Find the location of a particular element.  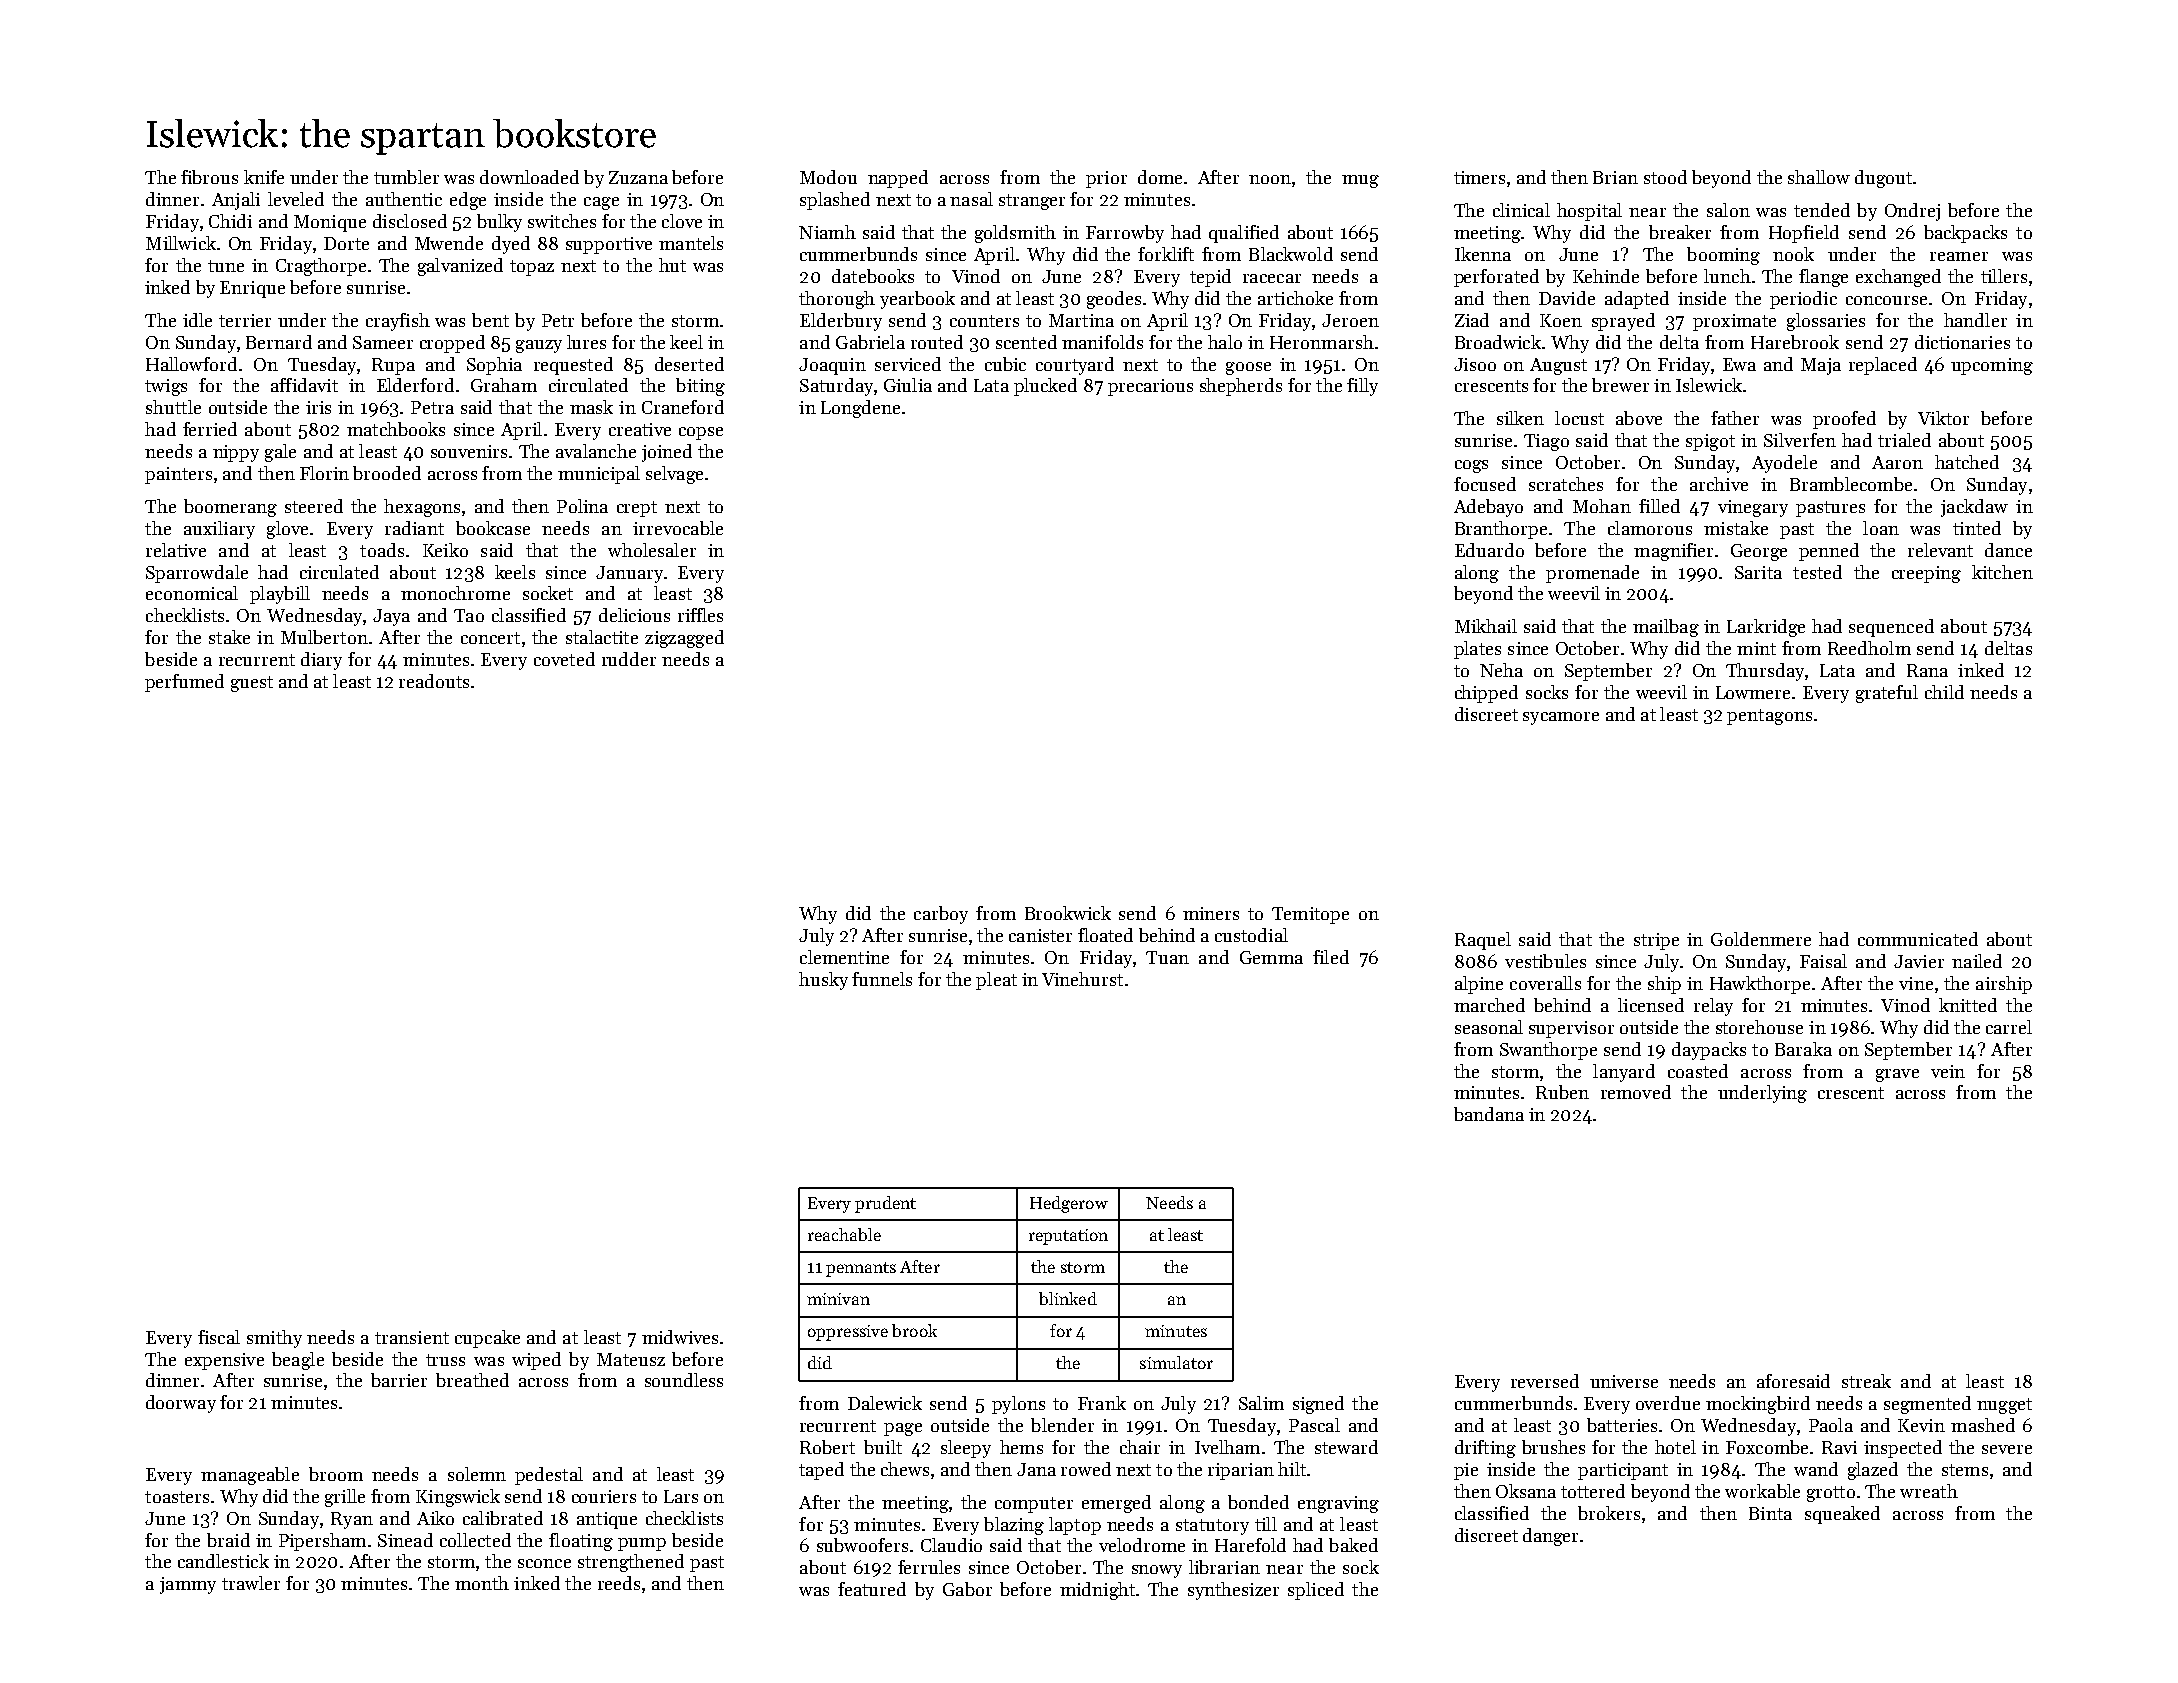

baked is located at coordinates (1353, 1545).
